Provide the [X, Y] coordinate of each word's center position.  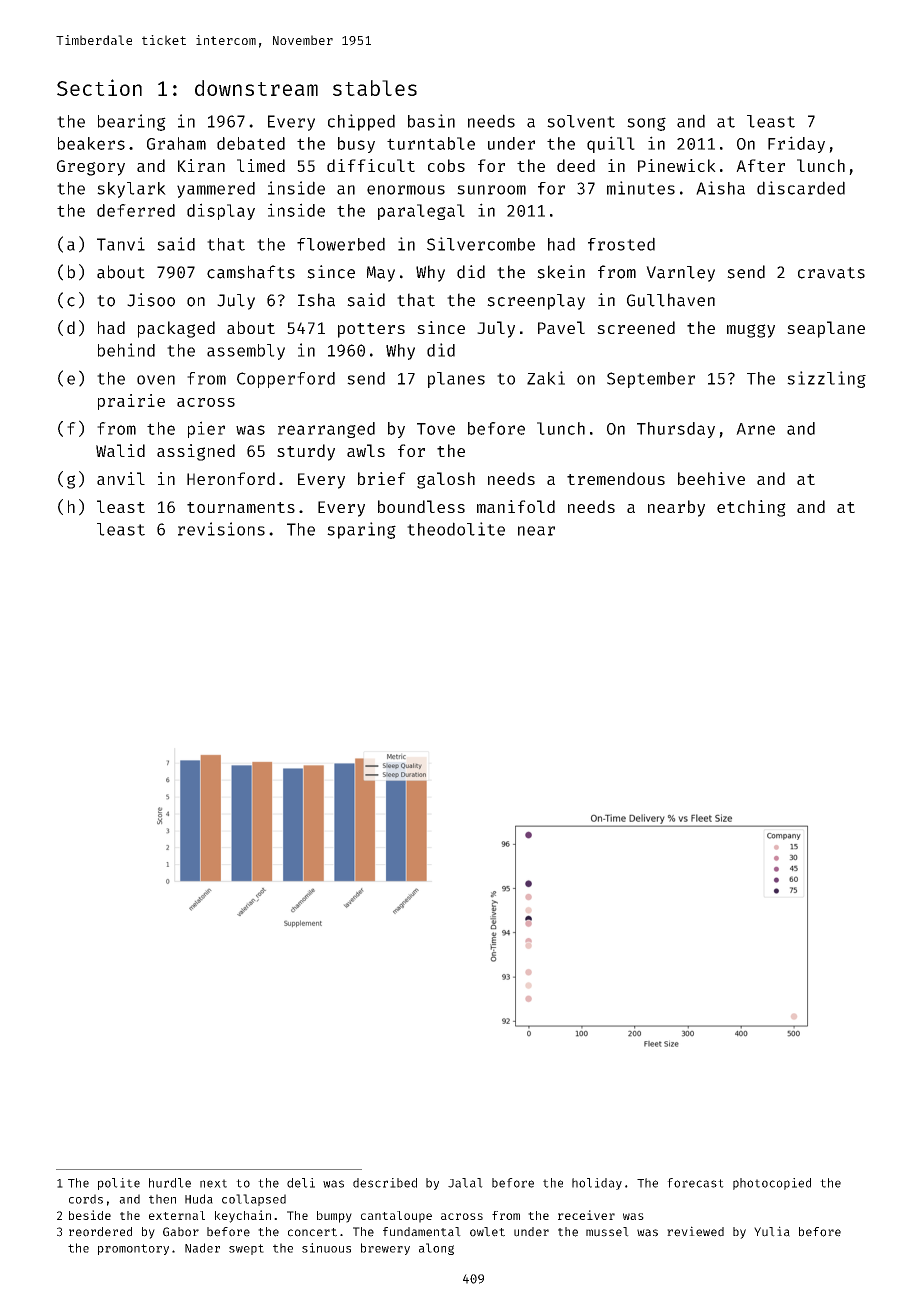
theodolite [456, 529]
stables [375, 88]
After [760, 165]
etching [751, 508]
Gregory [91, 168]
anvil [121, 478]
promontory [133, 1249]
